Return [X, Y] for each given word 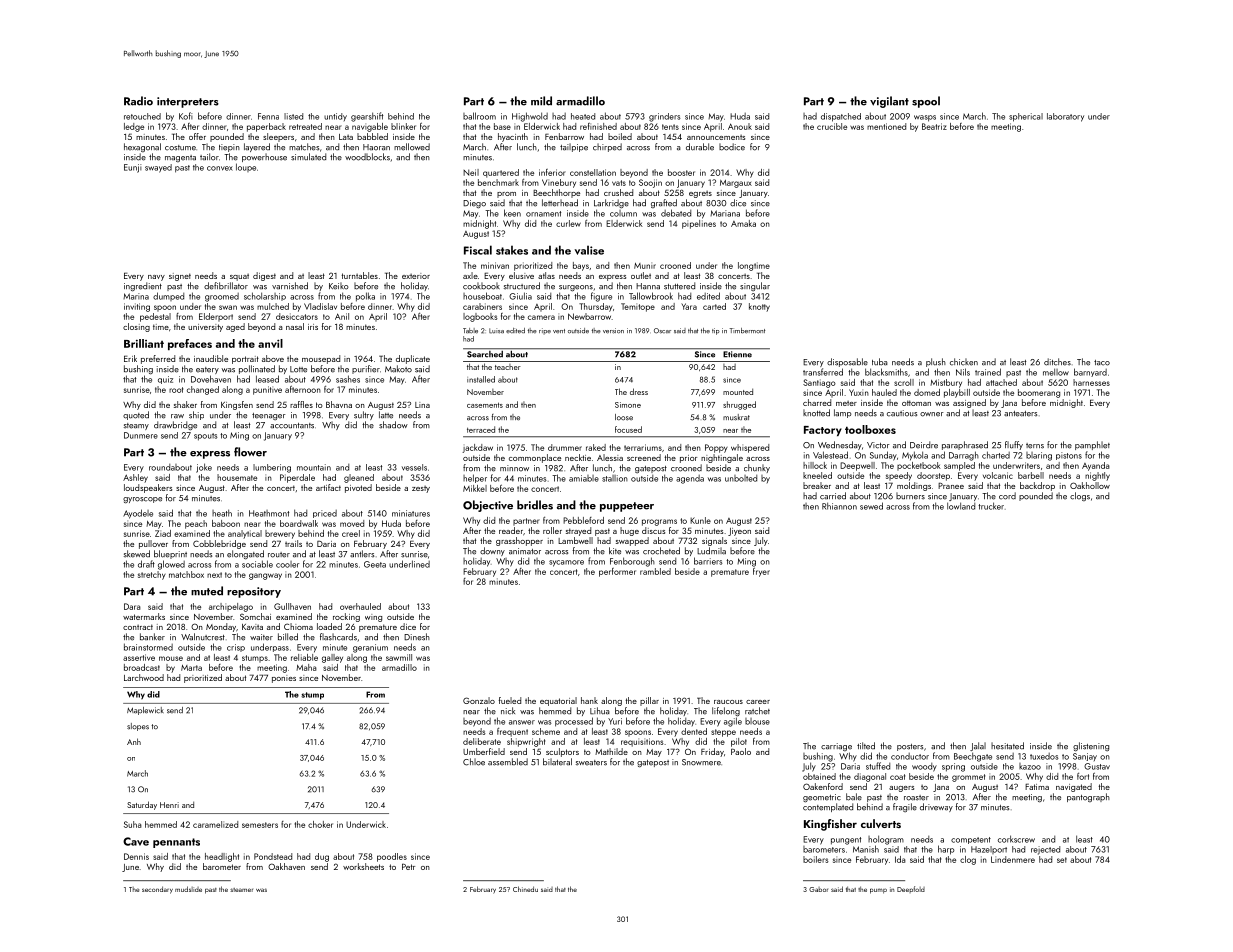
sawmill [399, 657]
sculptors [562, 752]
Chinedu [525, 889]
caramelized [215, 824]
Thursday [596, 307]
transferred [823, 372]
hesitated [1007, 746]
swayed [158, 168]
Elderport [216, 317]
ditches [1057, 362]
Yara [689, 306]
